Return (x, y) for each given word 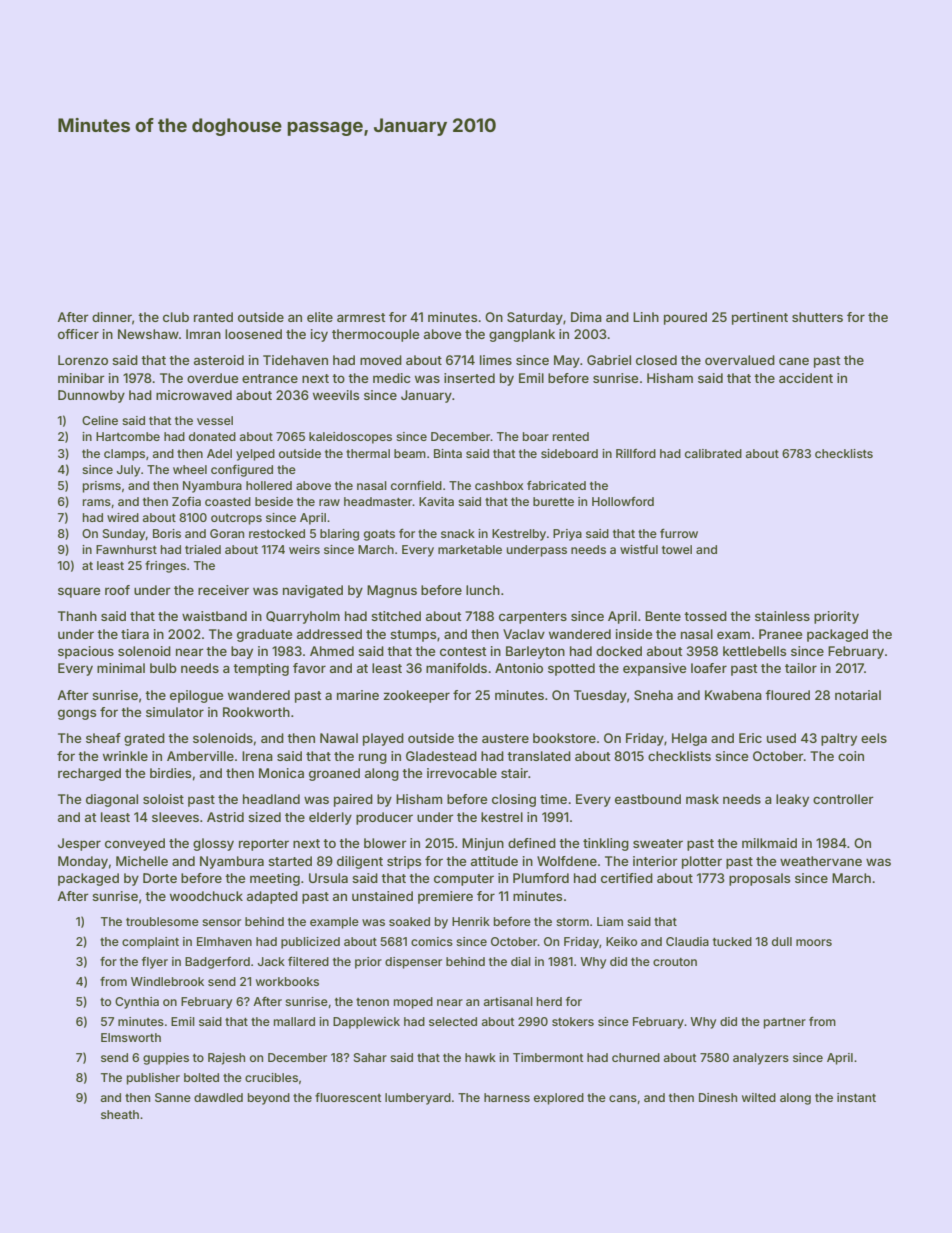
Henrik (471, 921)
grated (144, 739)
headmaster (378, 501)
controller (843, 799)
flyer (155, 963)
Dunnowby (91, 396)
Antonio (519, 668)
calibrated (713, 453)
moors (814, 942)
